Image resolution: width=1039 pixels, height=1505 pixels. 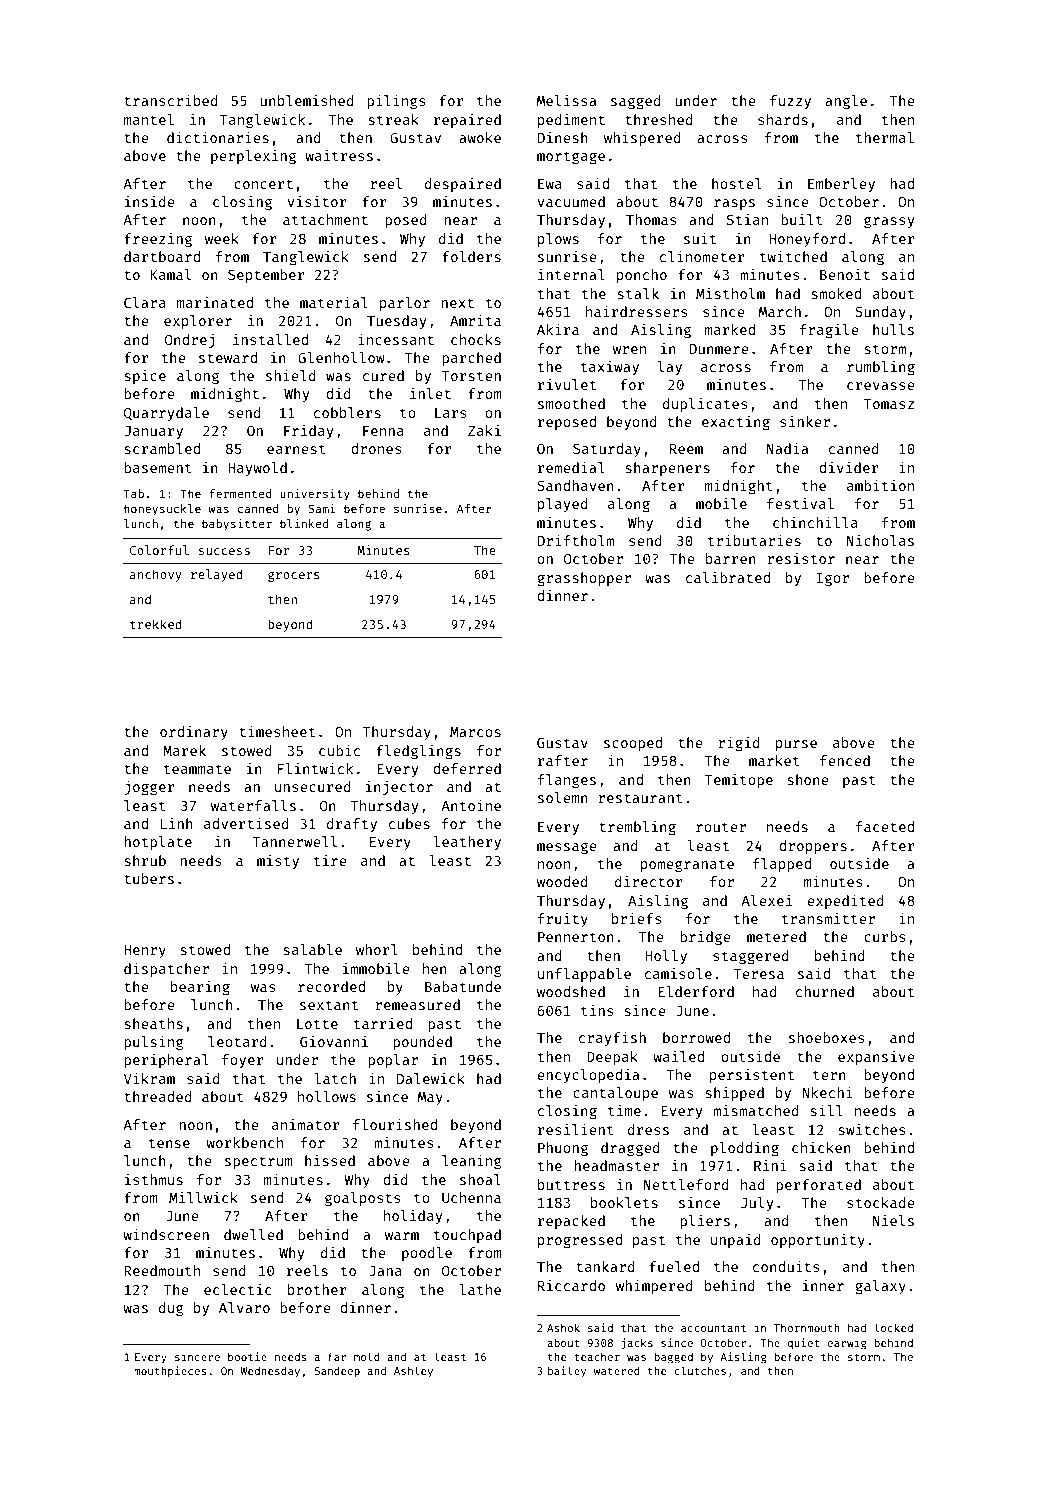 What do you see at coordinates (893, 329) in the screenshot?
I see `hulls` at bounding box center [893, 329].
